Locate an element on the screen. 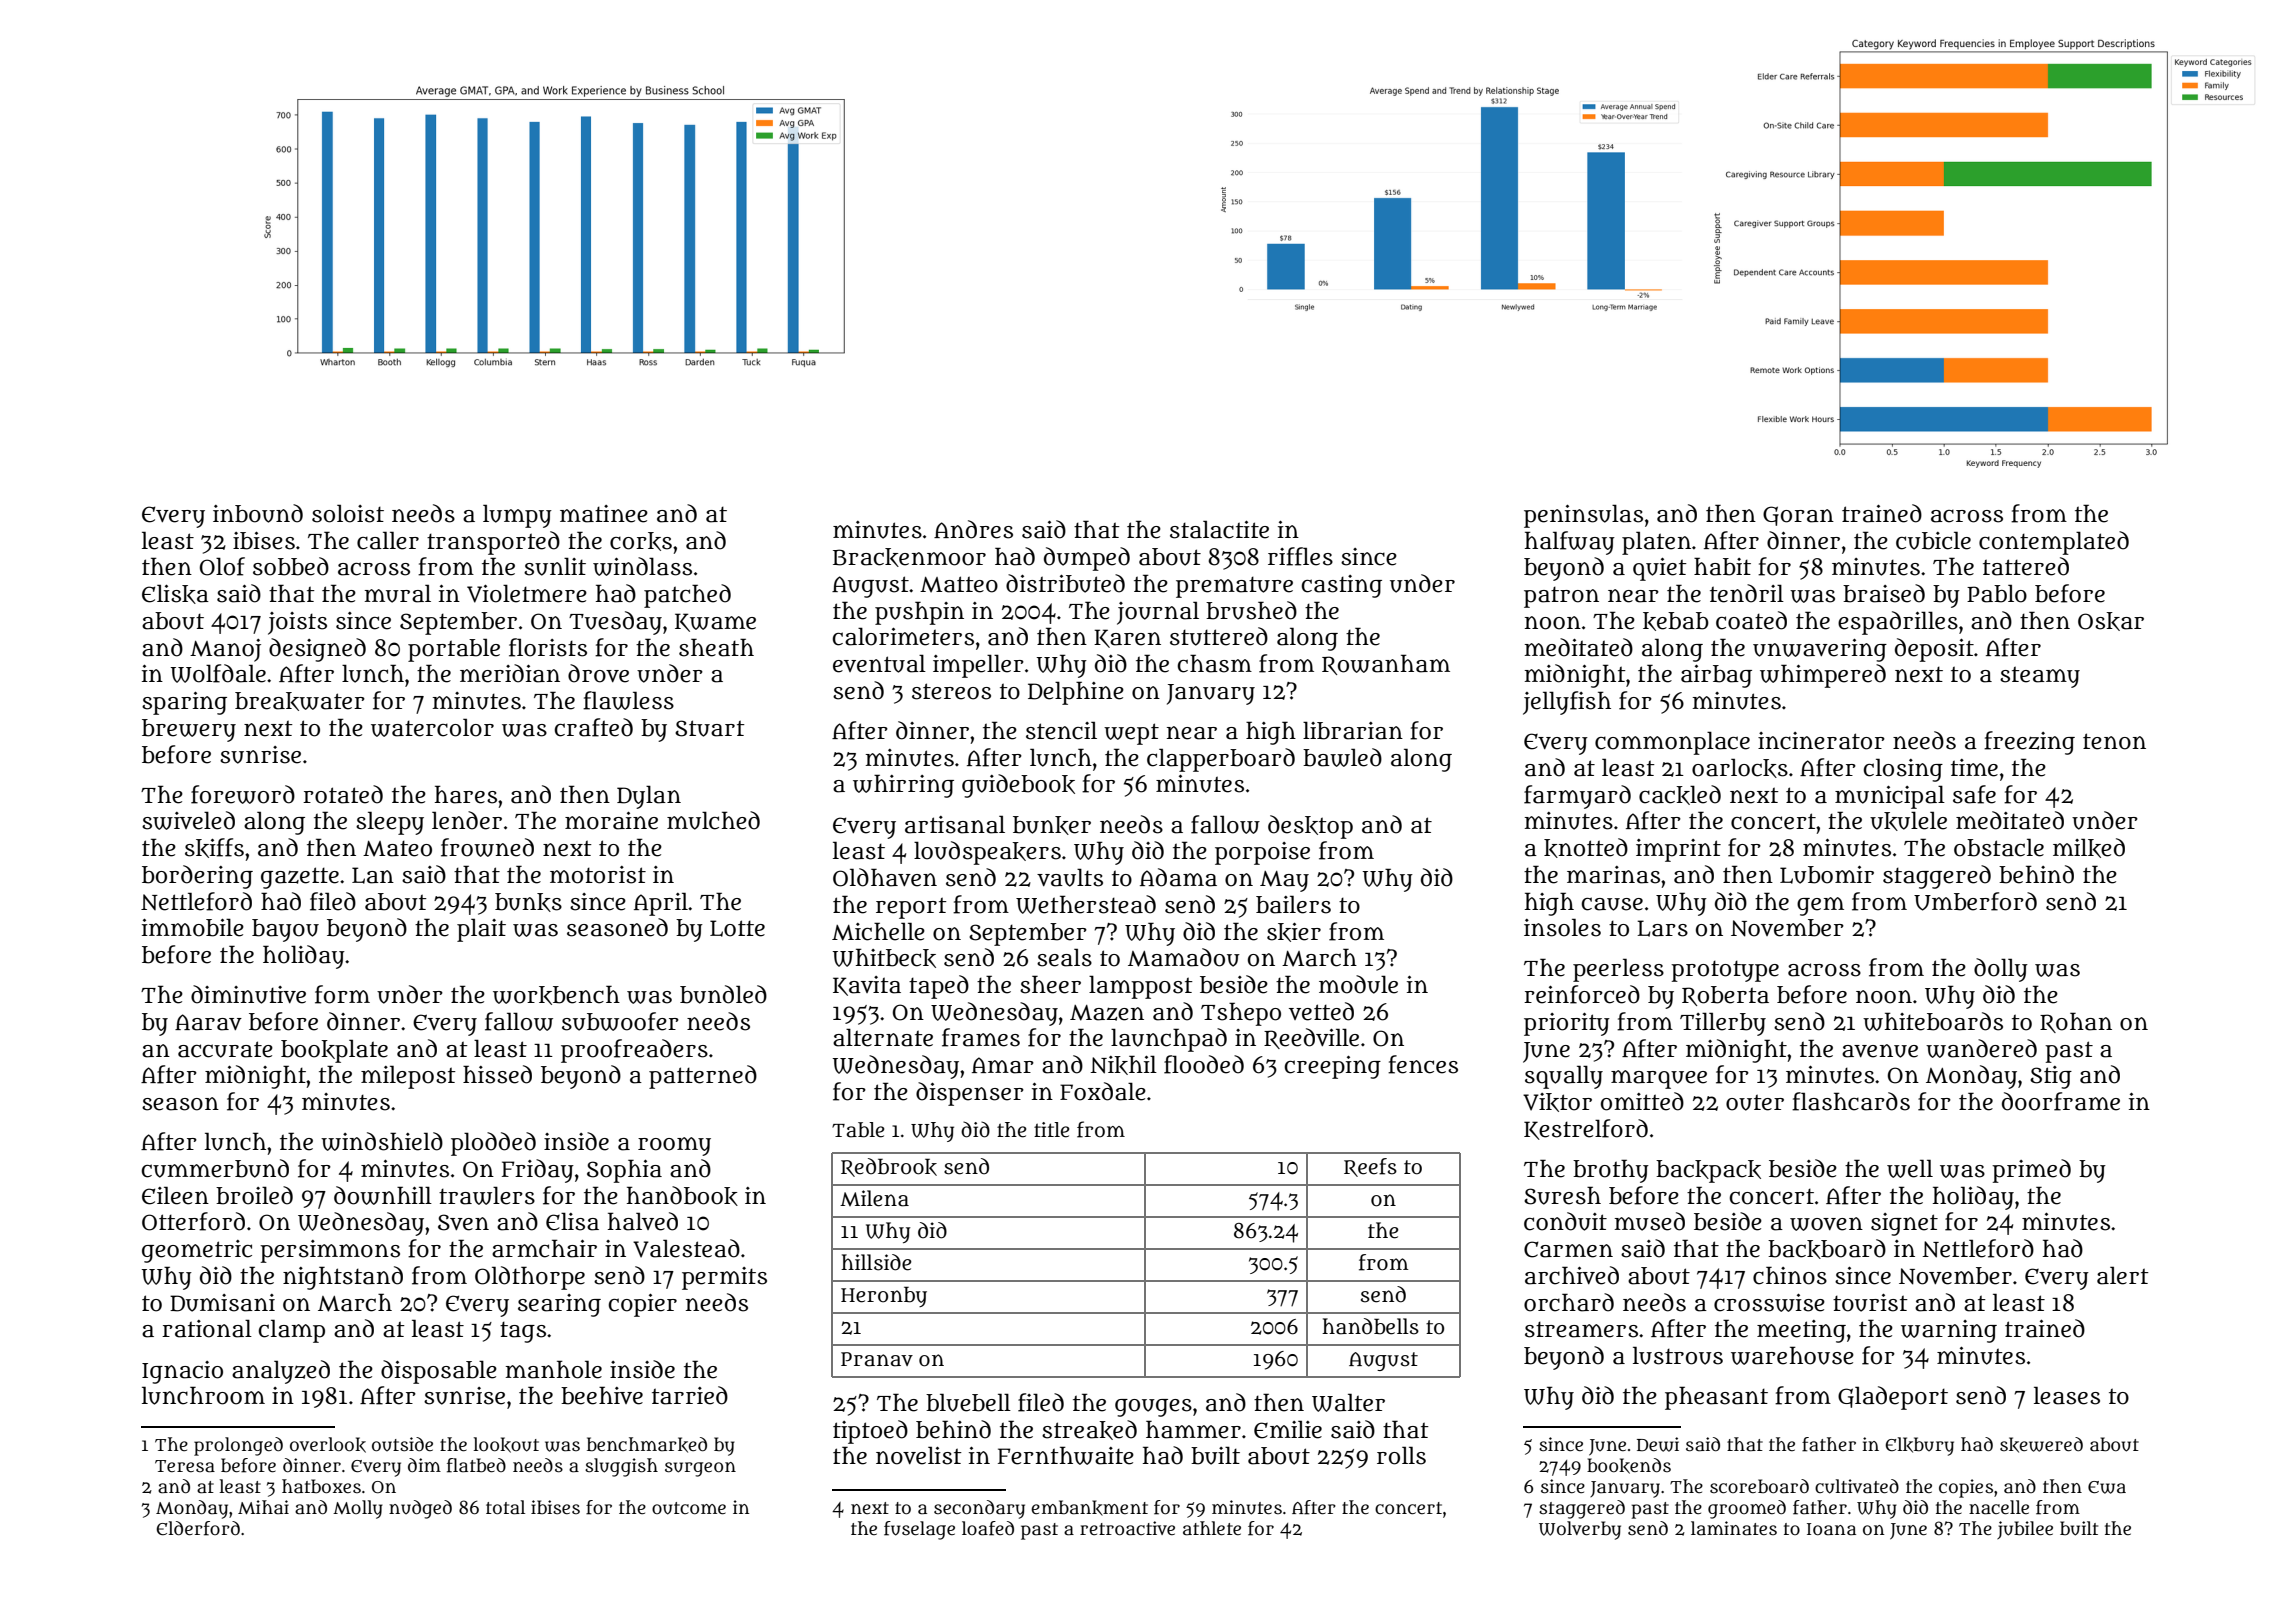 This screenshot has width=2292, height=1620. rolls is located at coordinates (1401, 1455).
